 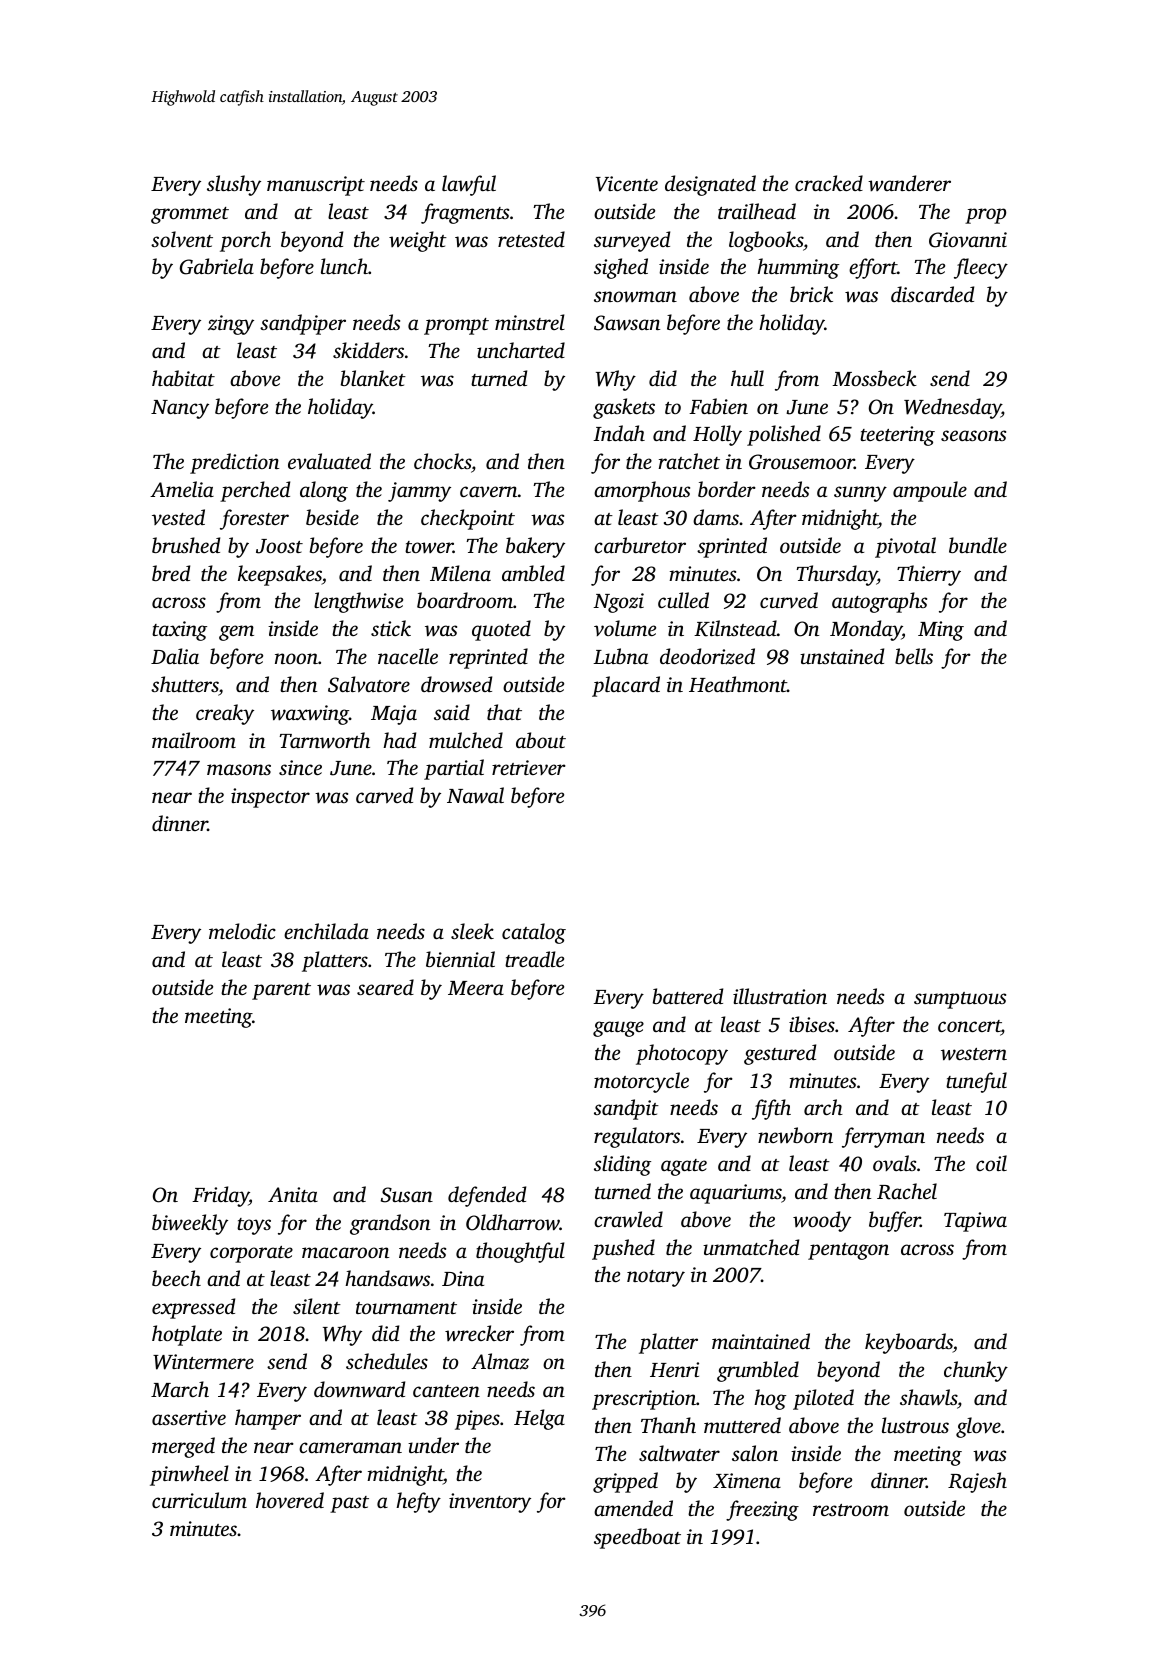 What do you see at coordinates (242, 931) in the screenshot?
I see `melodic` at bounding box center [242, 931].
